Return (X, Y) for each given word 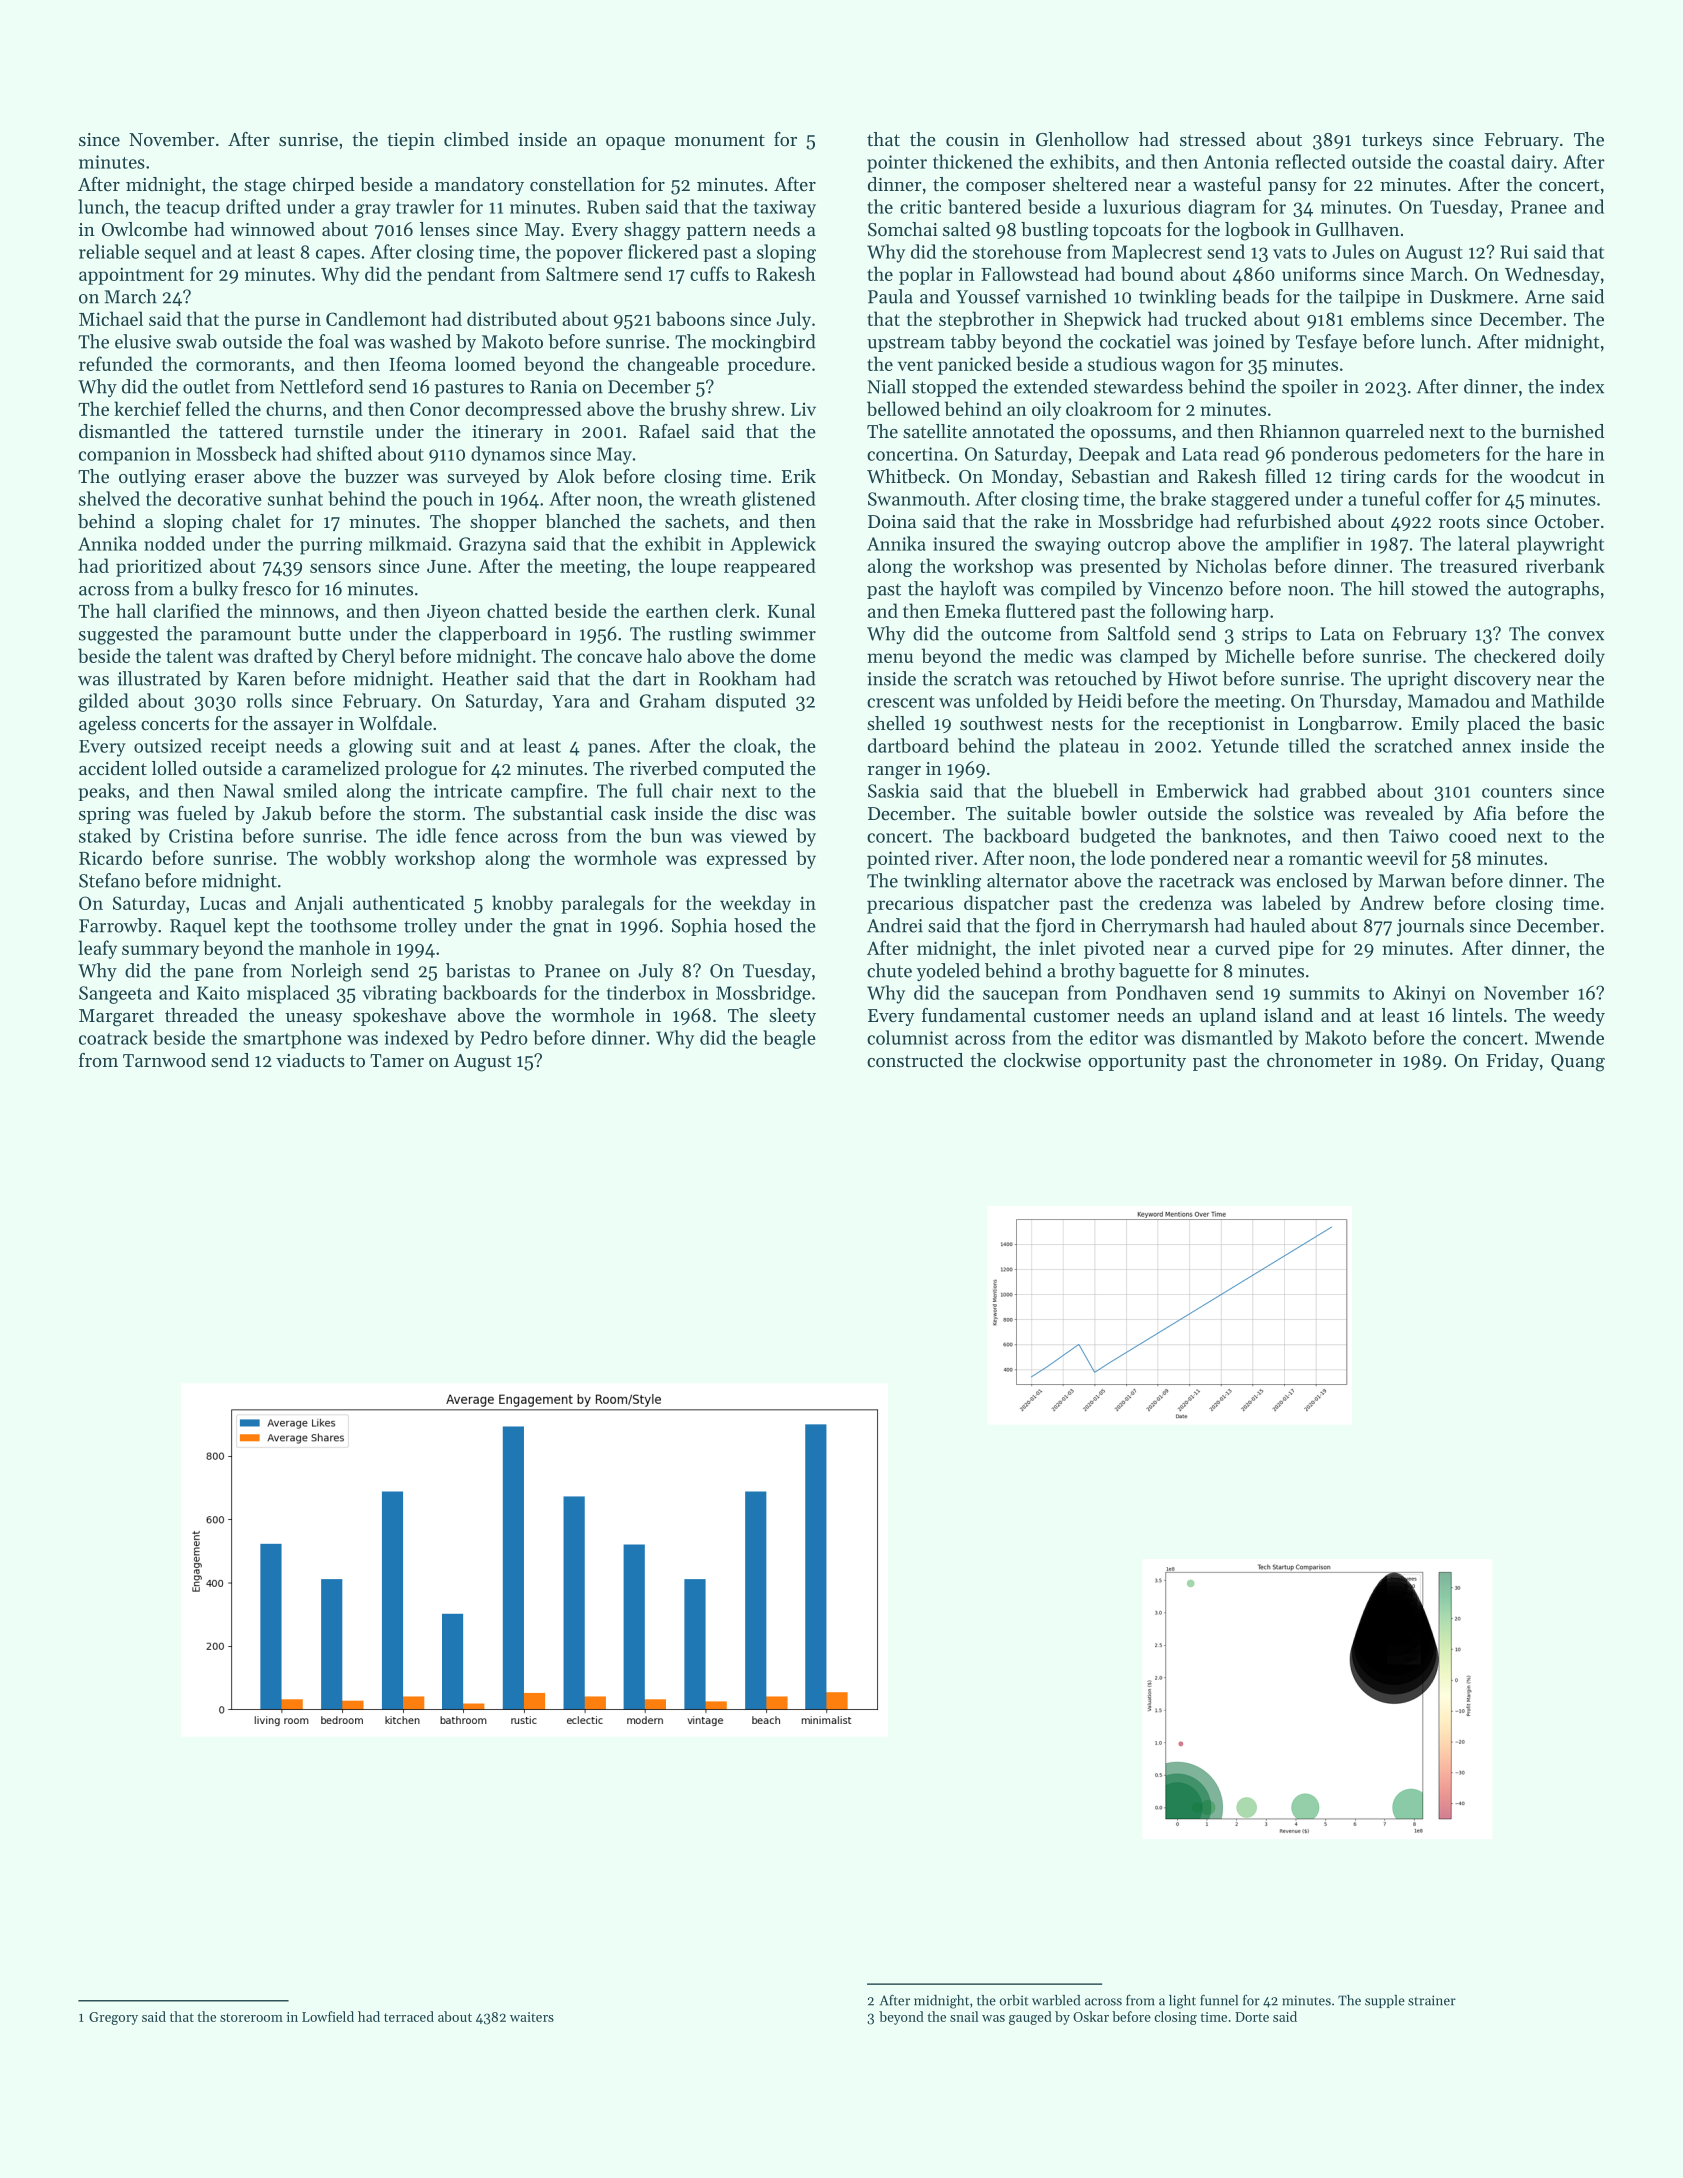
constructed (915, 1060)
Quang (1578, 1063)
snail (964, 2016)
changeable (673, 365)
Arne (1545, 297)
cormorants (243, 365)
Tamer (397, 1060)
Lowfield (328, 2016)
